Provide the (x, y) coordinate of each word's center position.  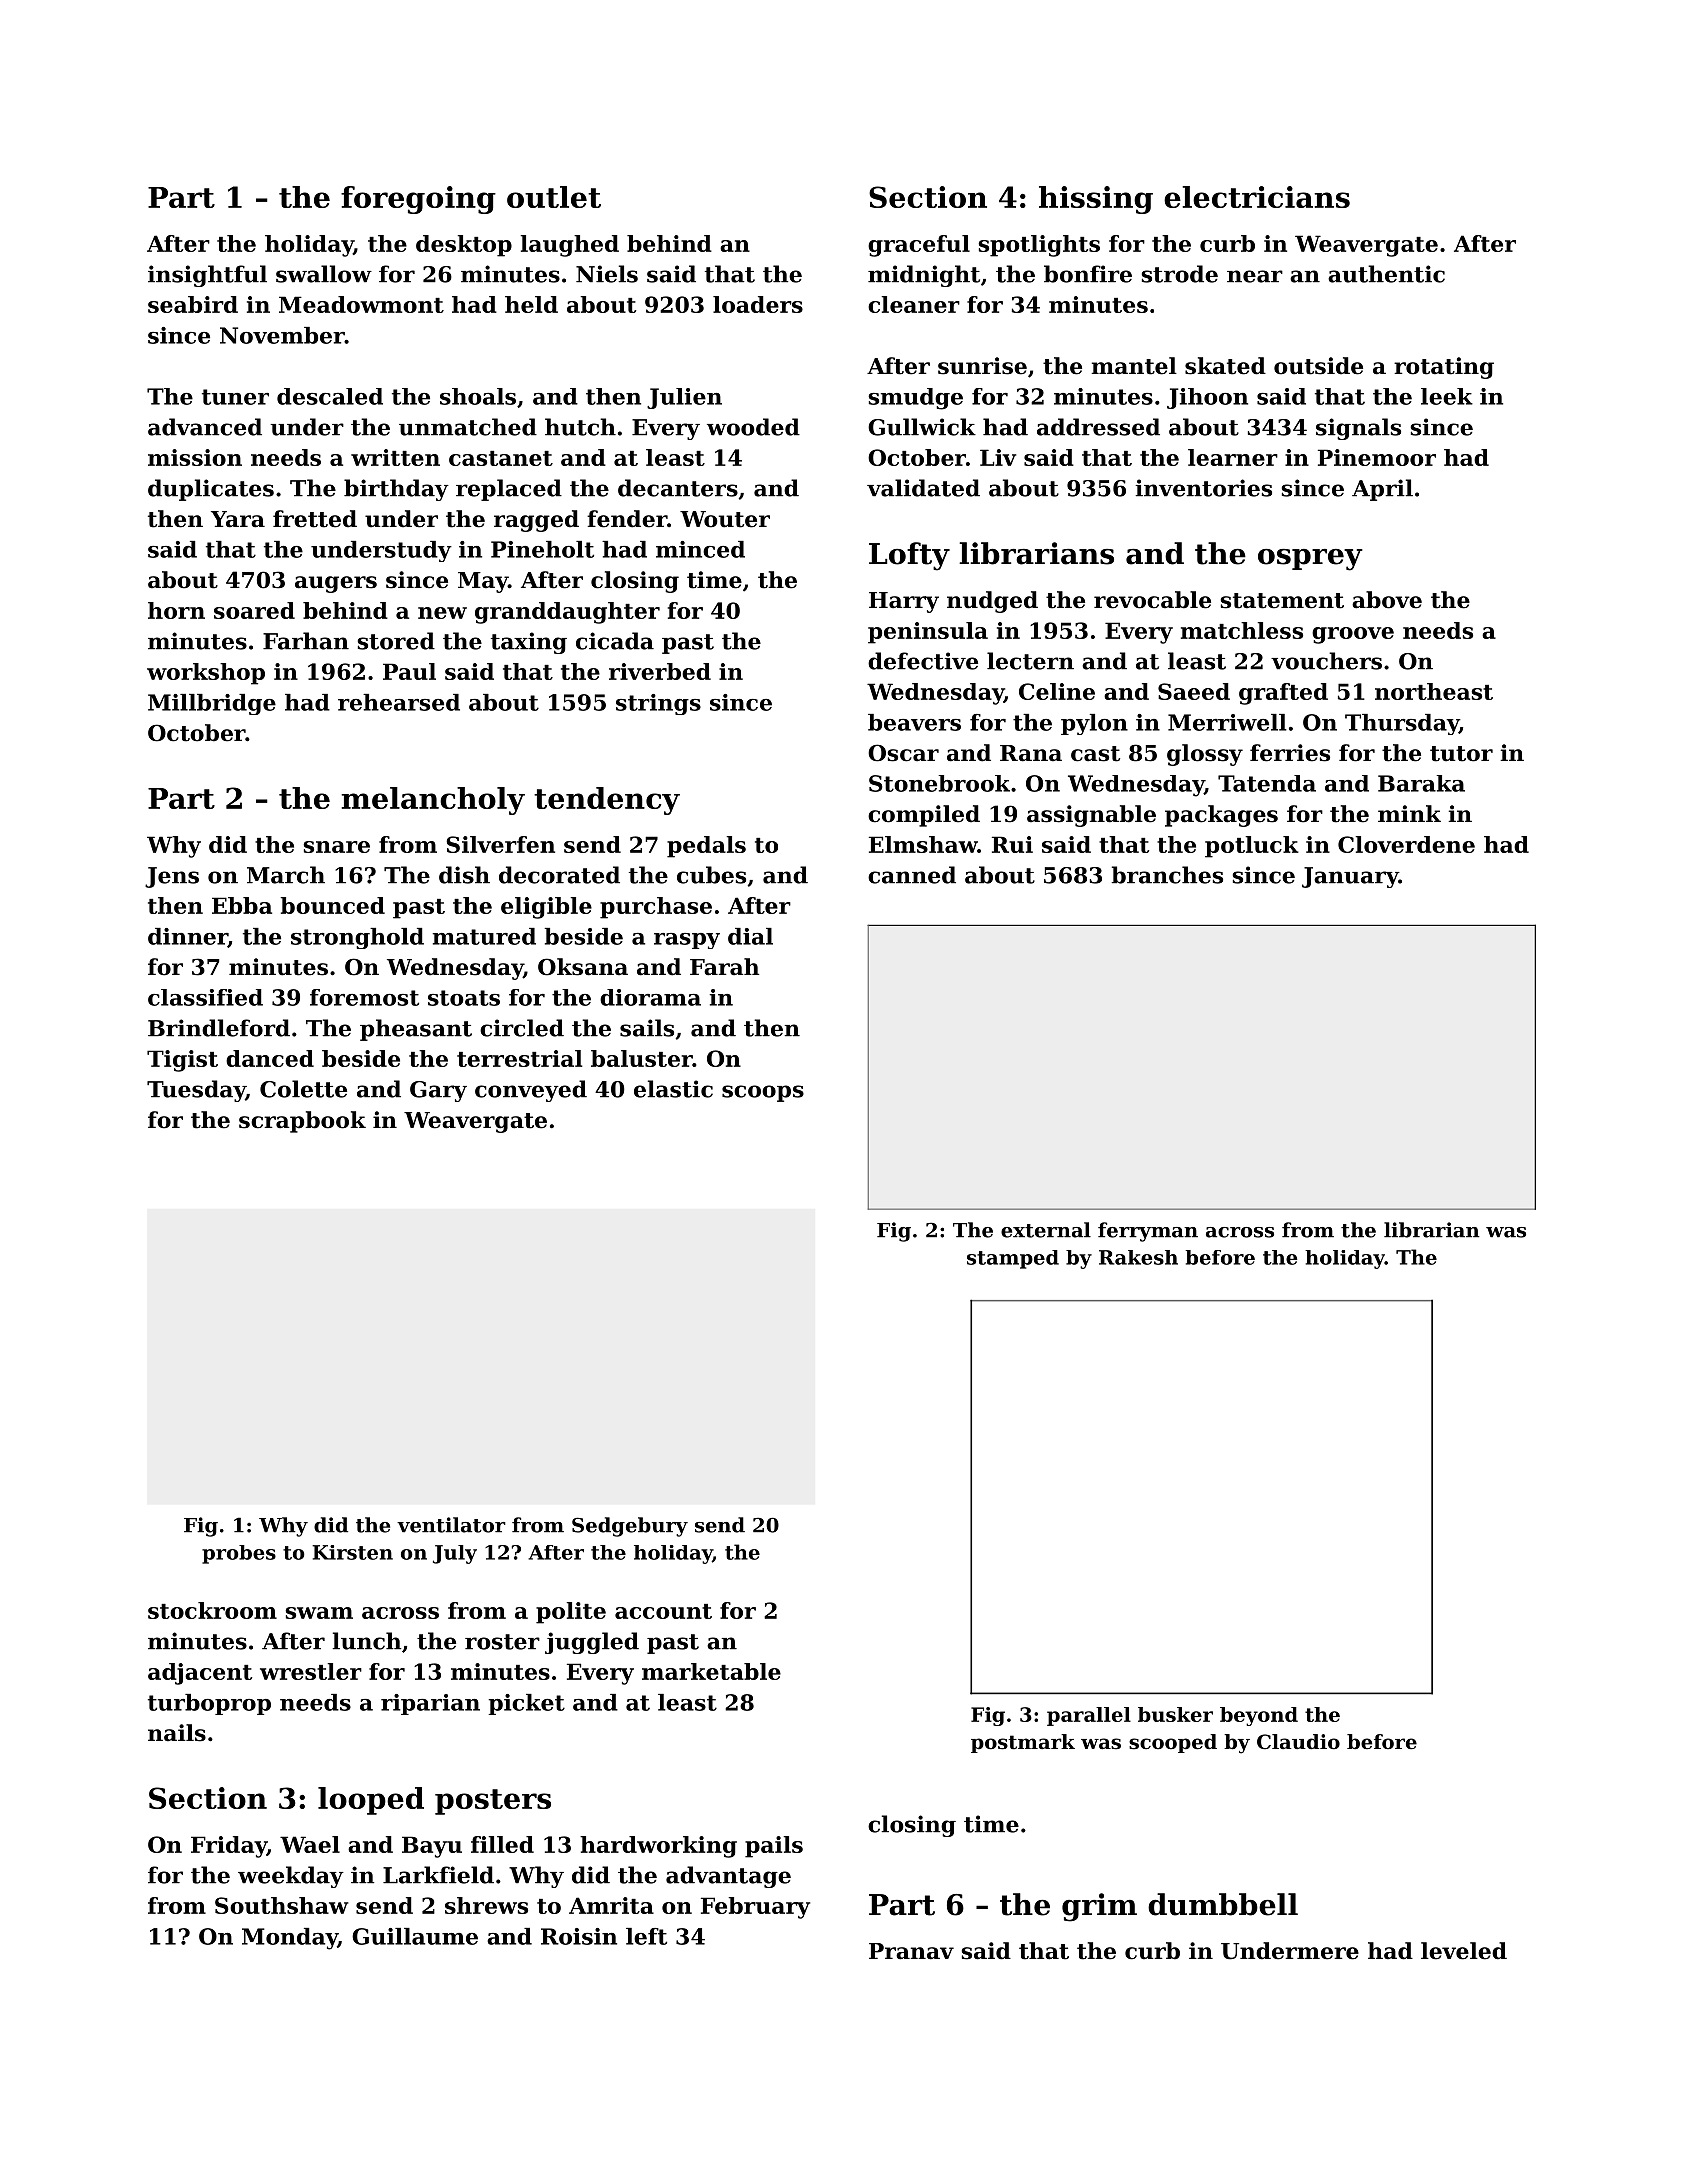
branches (1167, 875)
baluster (642, 1058)
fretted (315, 519)
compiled (924, 816)
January (1350, 877)
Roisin (579, 1936)
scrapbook (302, 1122)
